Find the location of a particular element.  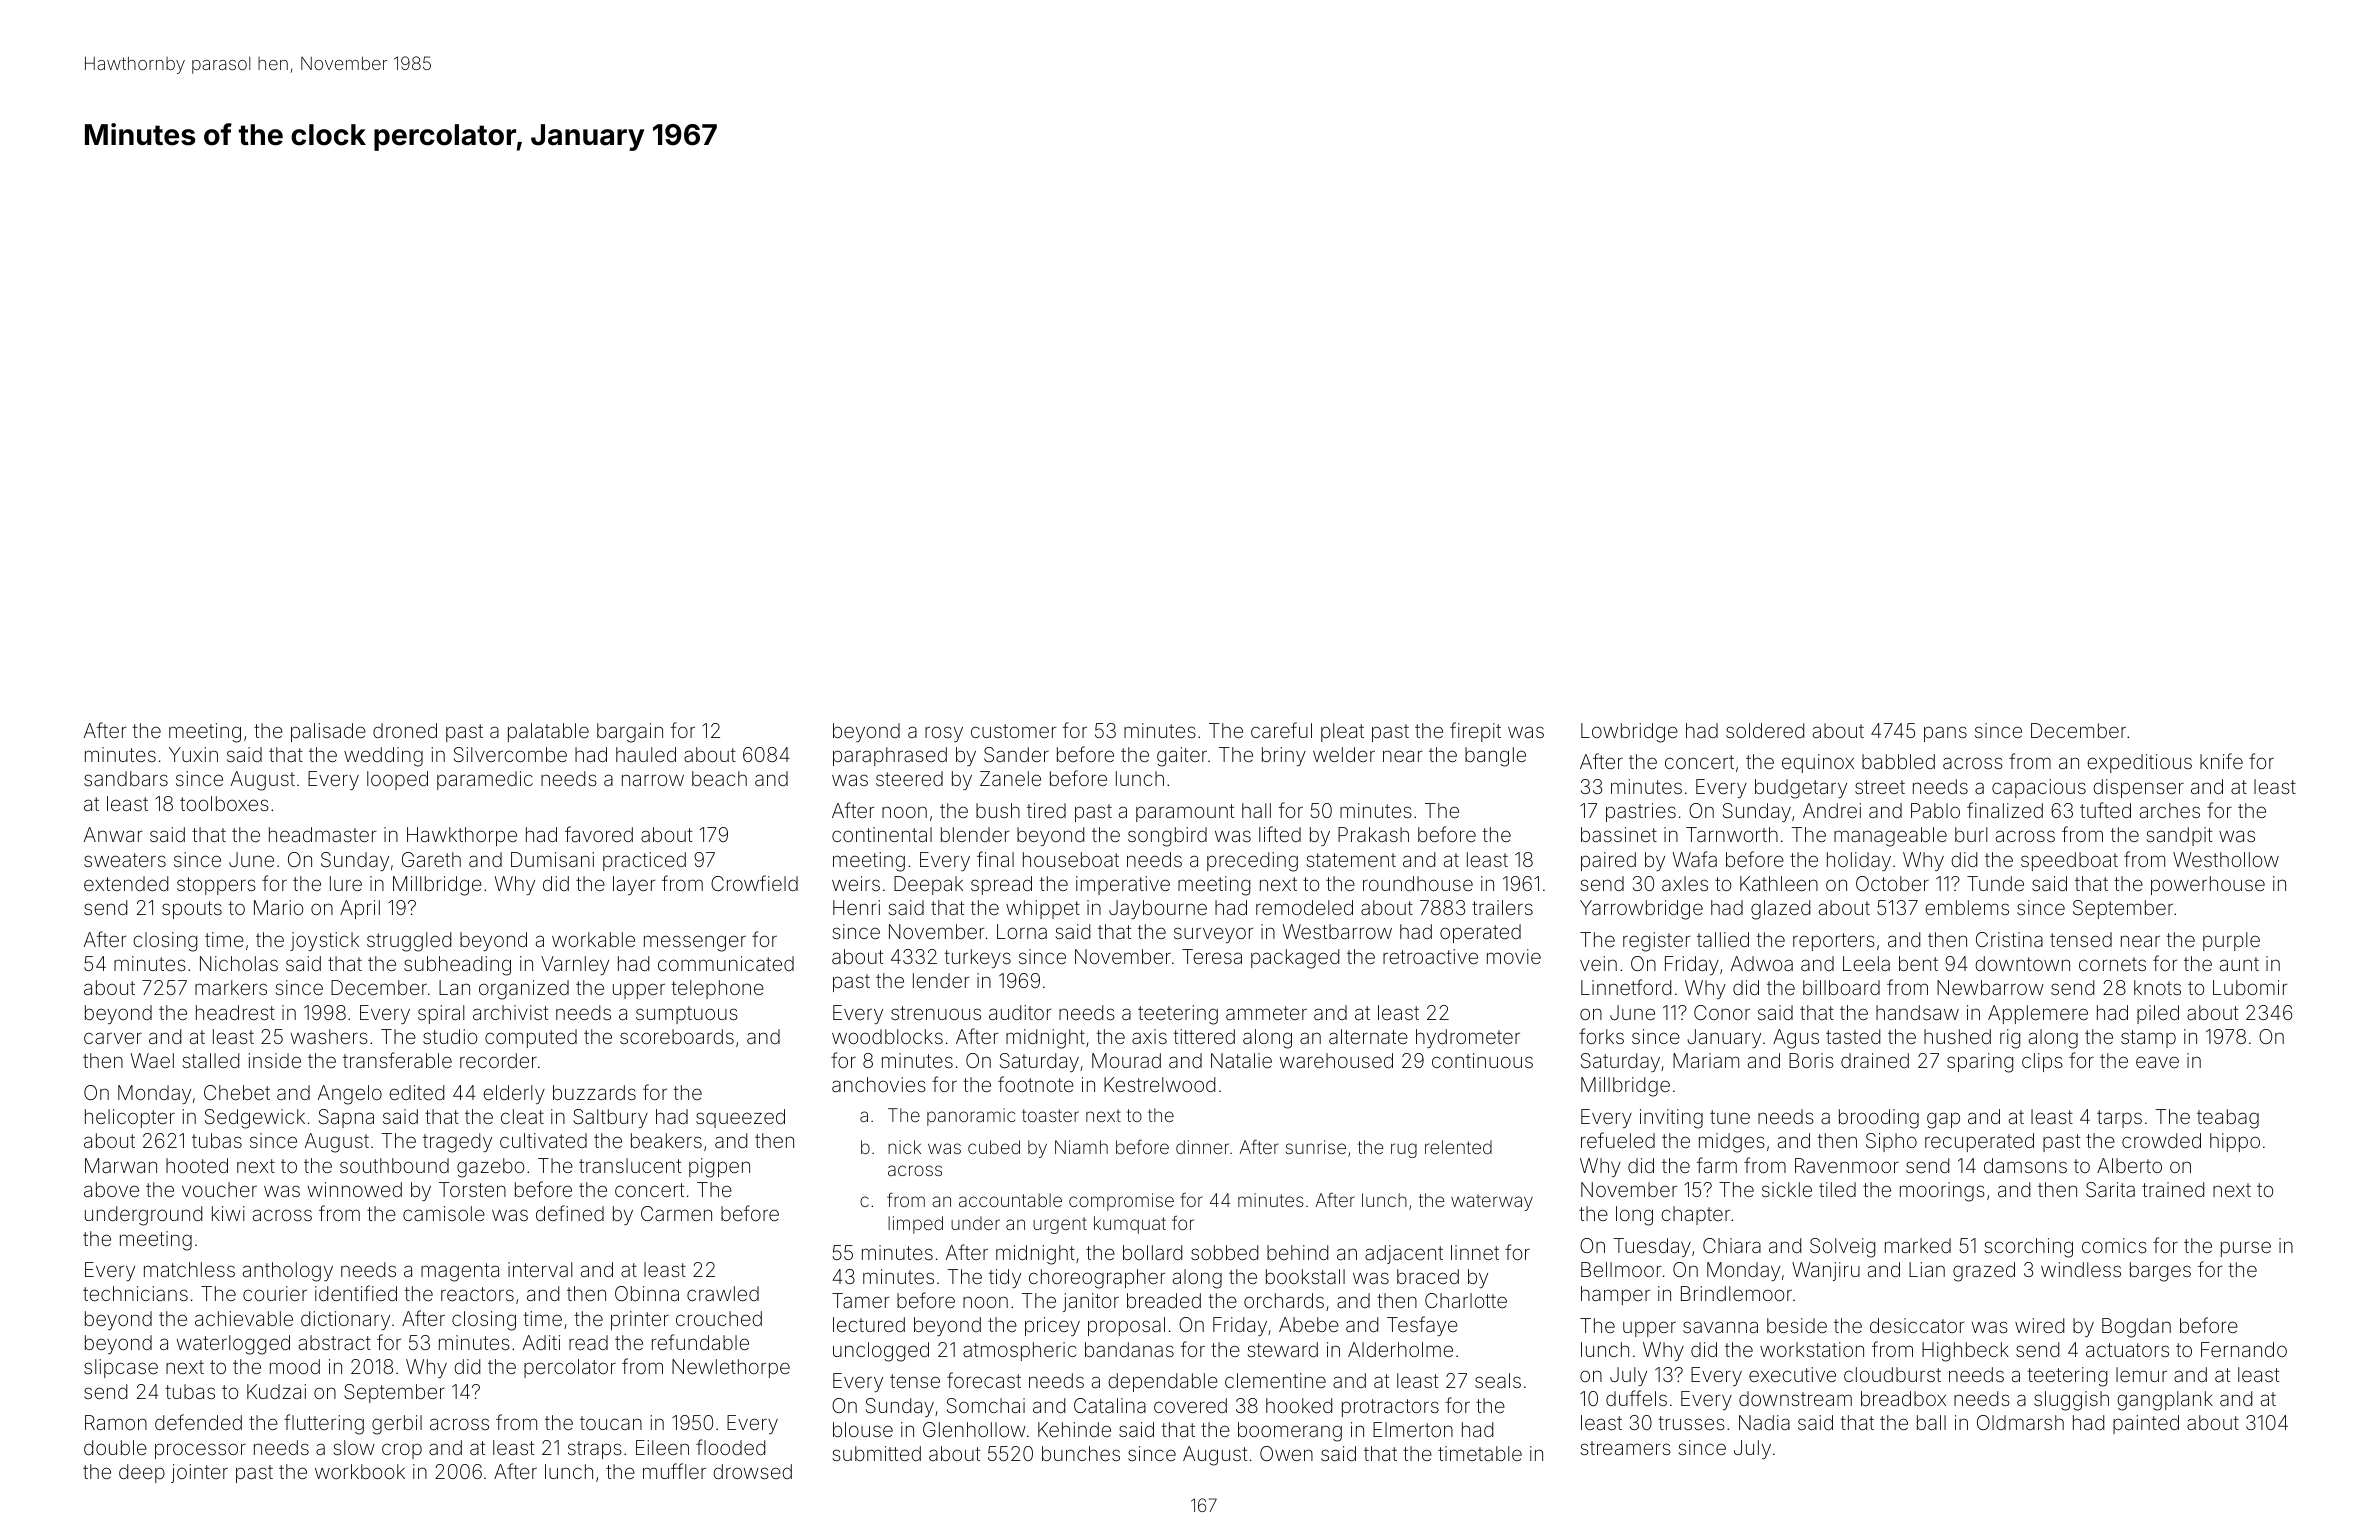

markers is located at coordinates (231, 987).
